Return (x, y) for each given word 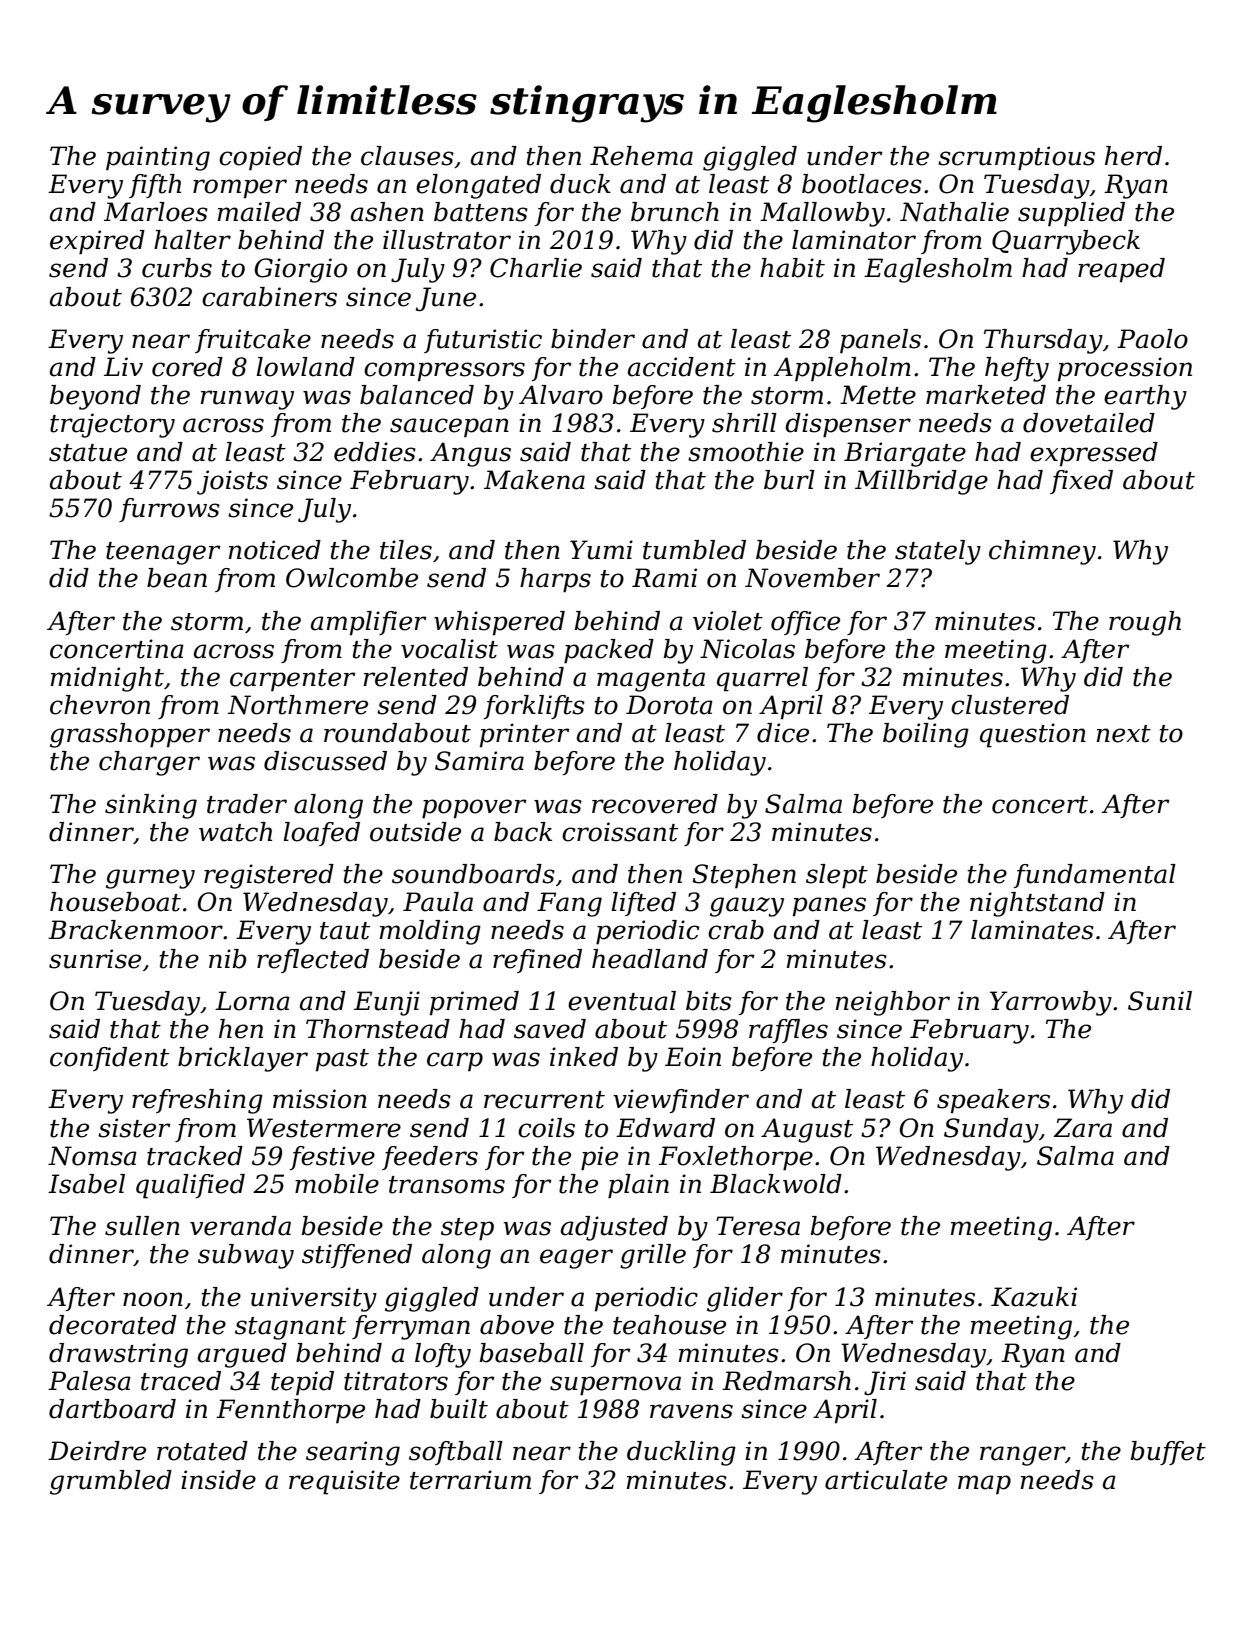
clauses (407, 156)
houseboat (115, 902)
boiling (926, 735)
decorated (113, 1325)
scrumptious (1016, 158)
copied (260, 158)
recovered (655, 804)
